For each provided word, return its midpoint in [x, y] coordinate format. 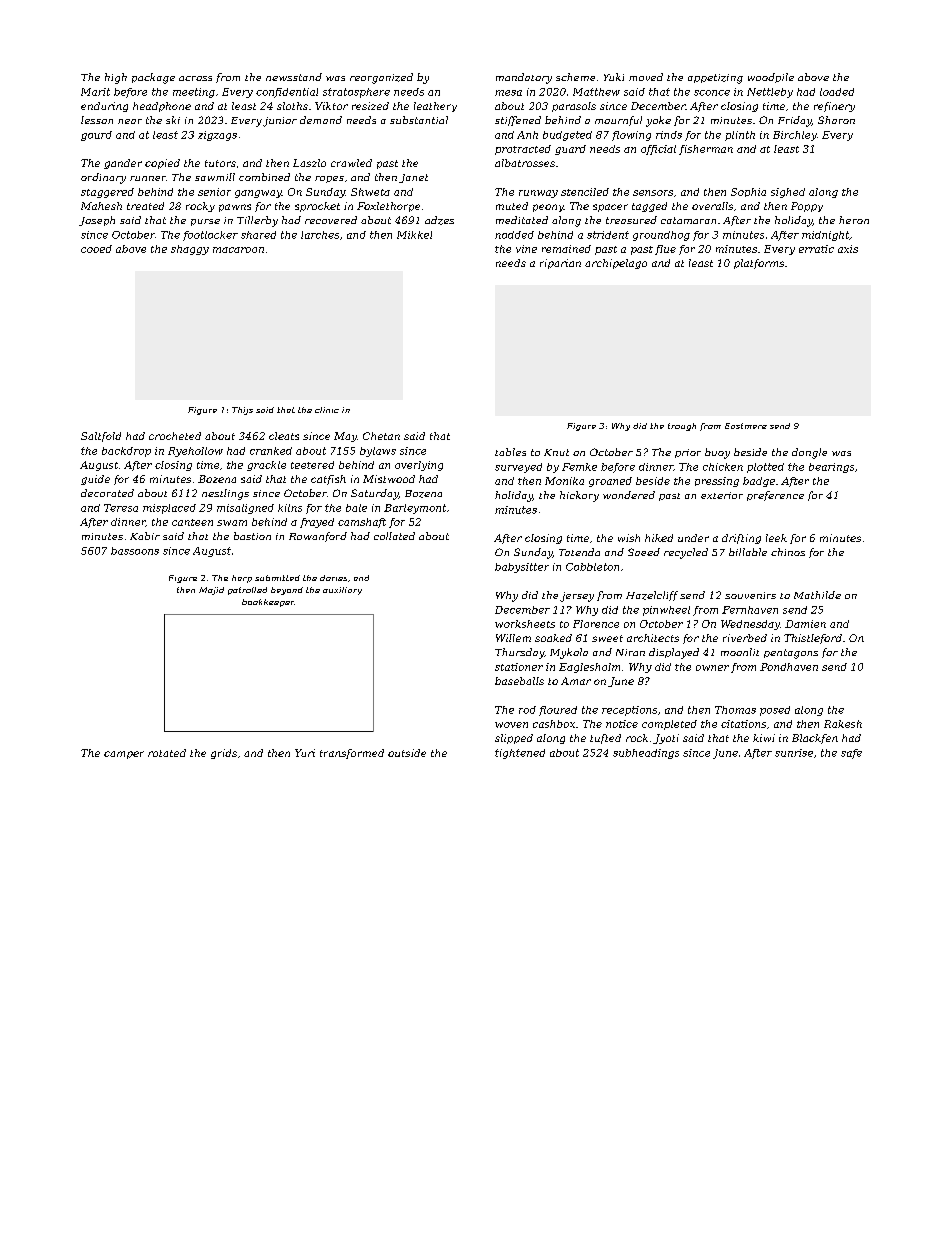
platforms [759, 264]
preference [775, 496]
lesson [97, 120]
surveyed [518, 468]
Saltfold [101, 437]
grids [224, 754]
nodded [514, 235]
